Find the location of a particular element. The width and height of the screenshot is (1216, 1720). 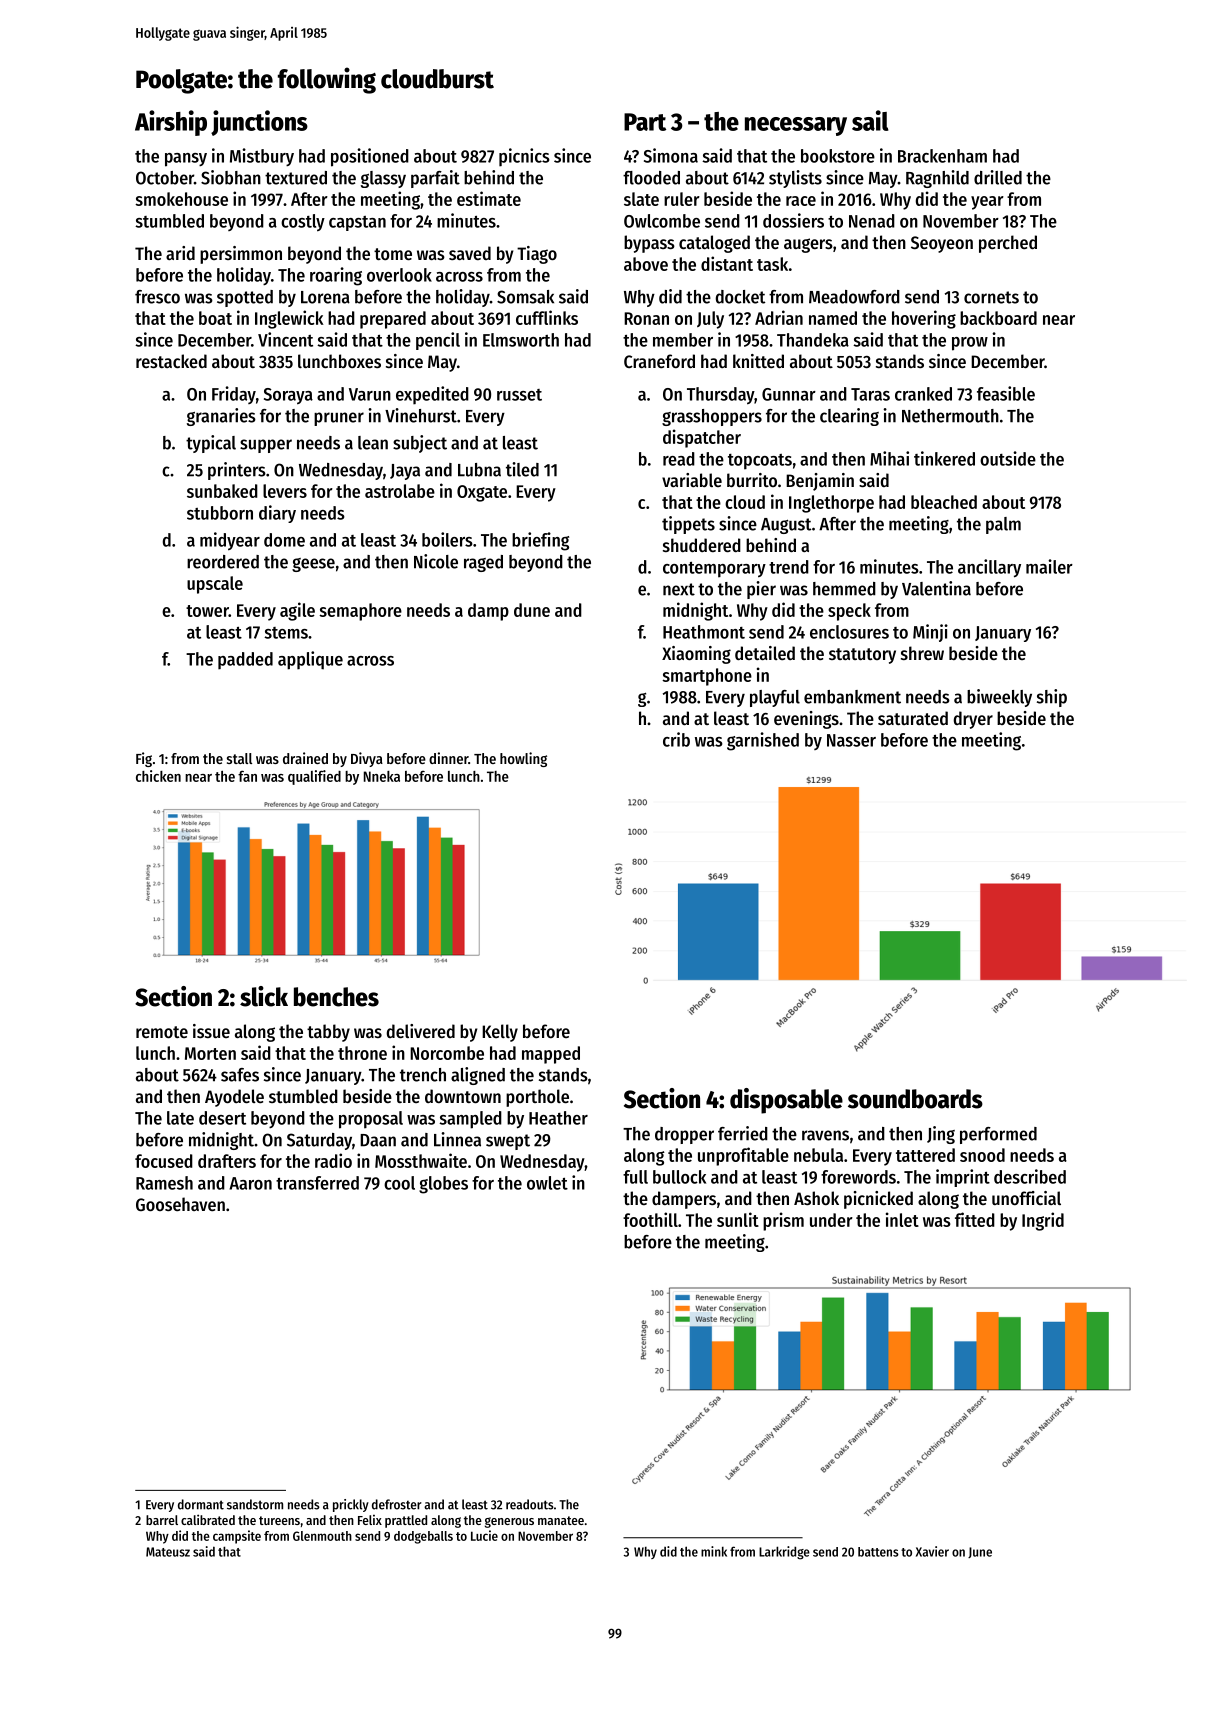

picnics is located at coordinates (524, 157).
